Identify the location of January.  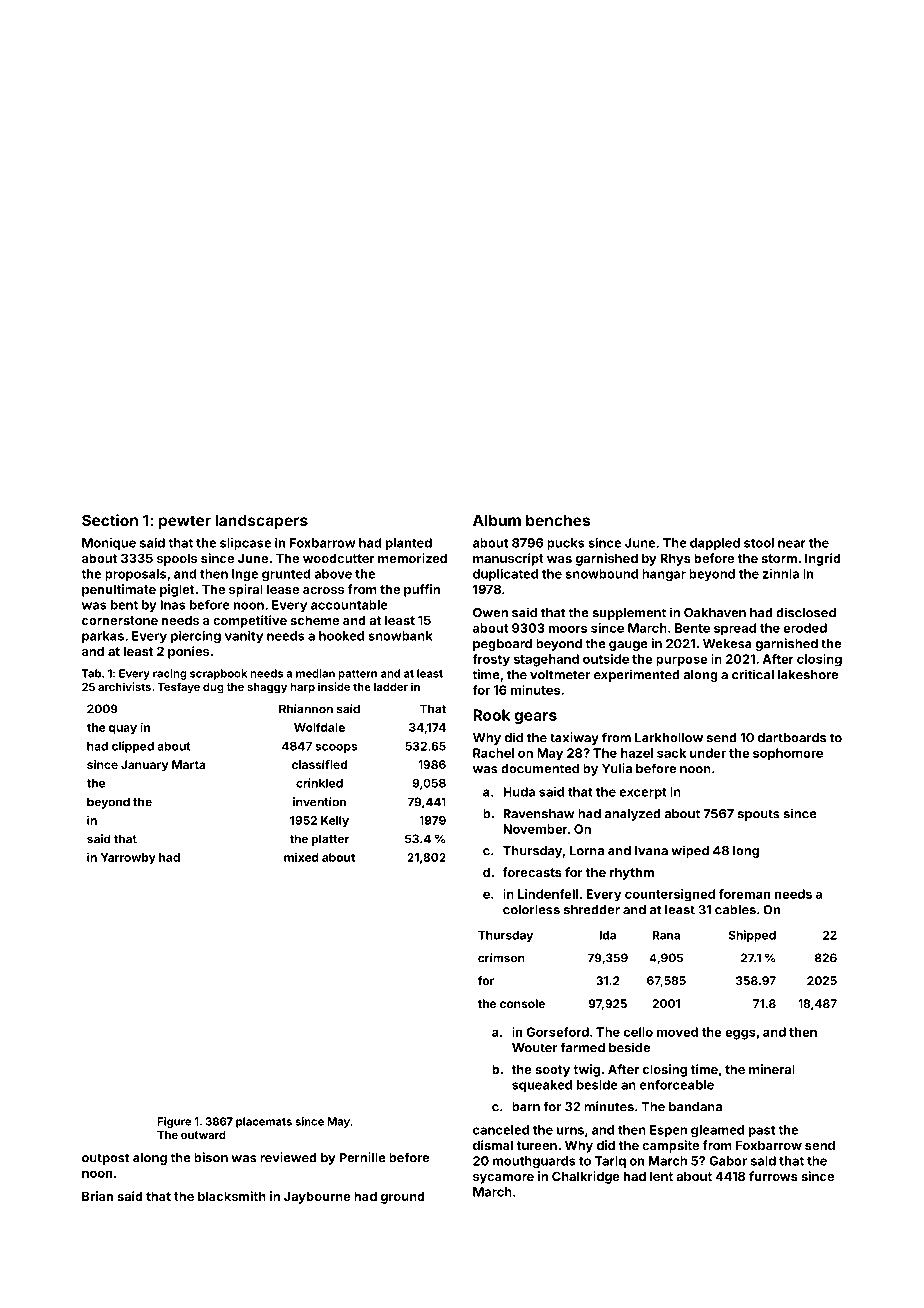
(144, 766).
